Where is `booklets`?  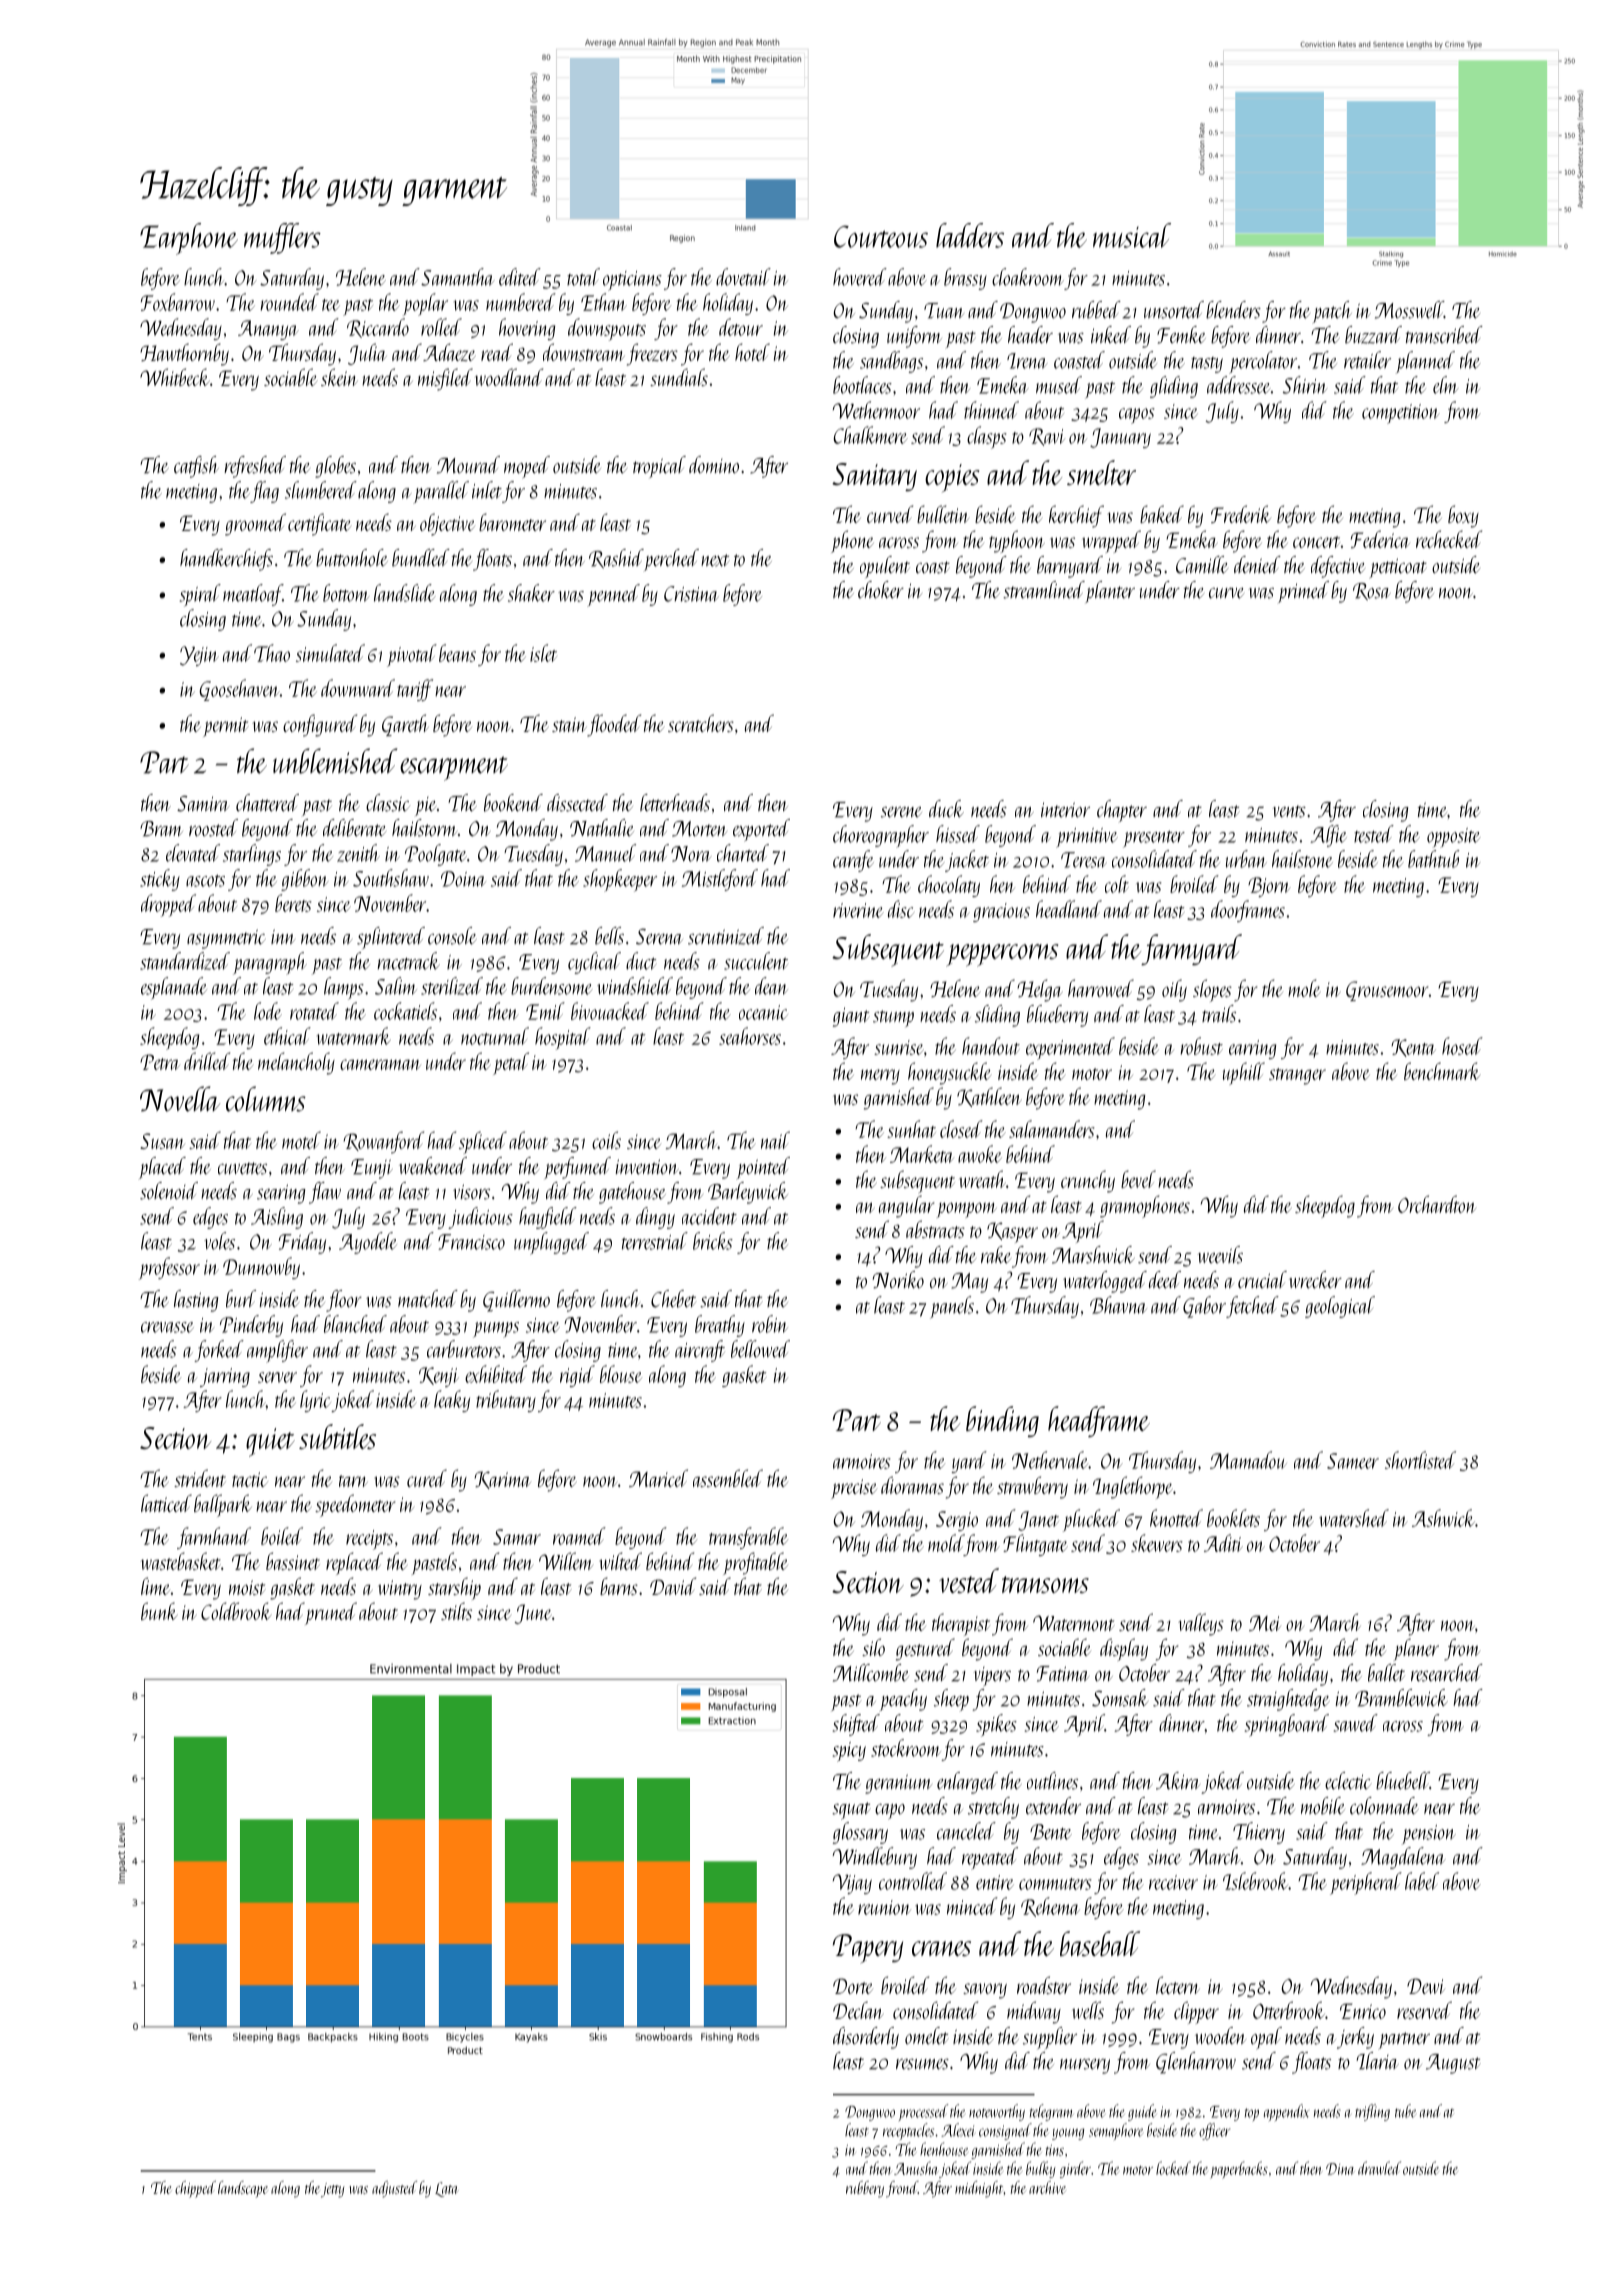 booklets is located at coordinates (1233, 1518).
